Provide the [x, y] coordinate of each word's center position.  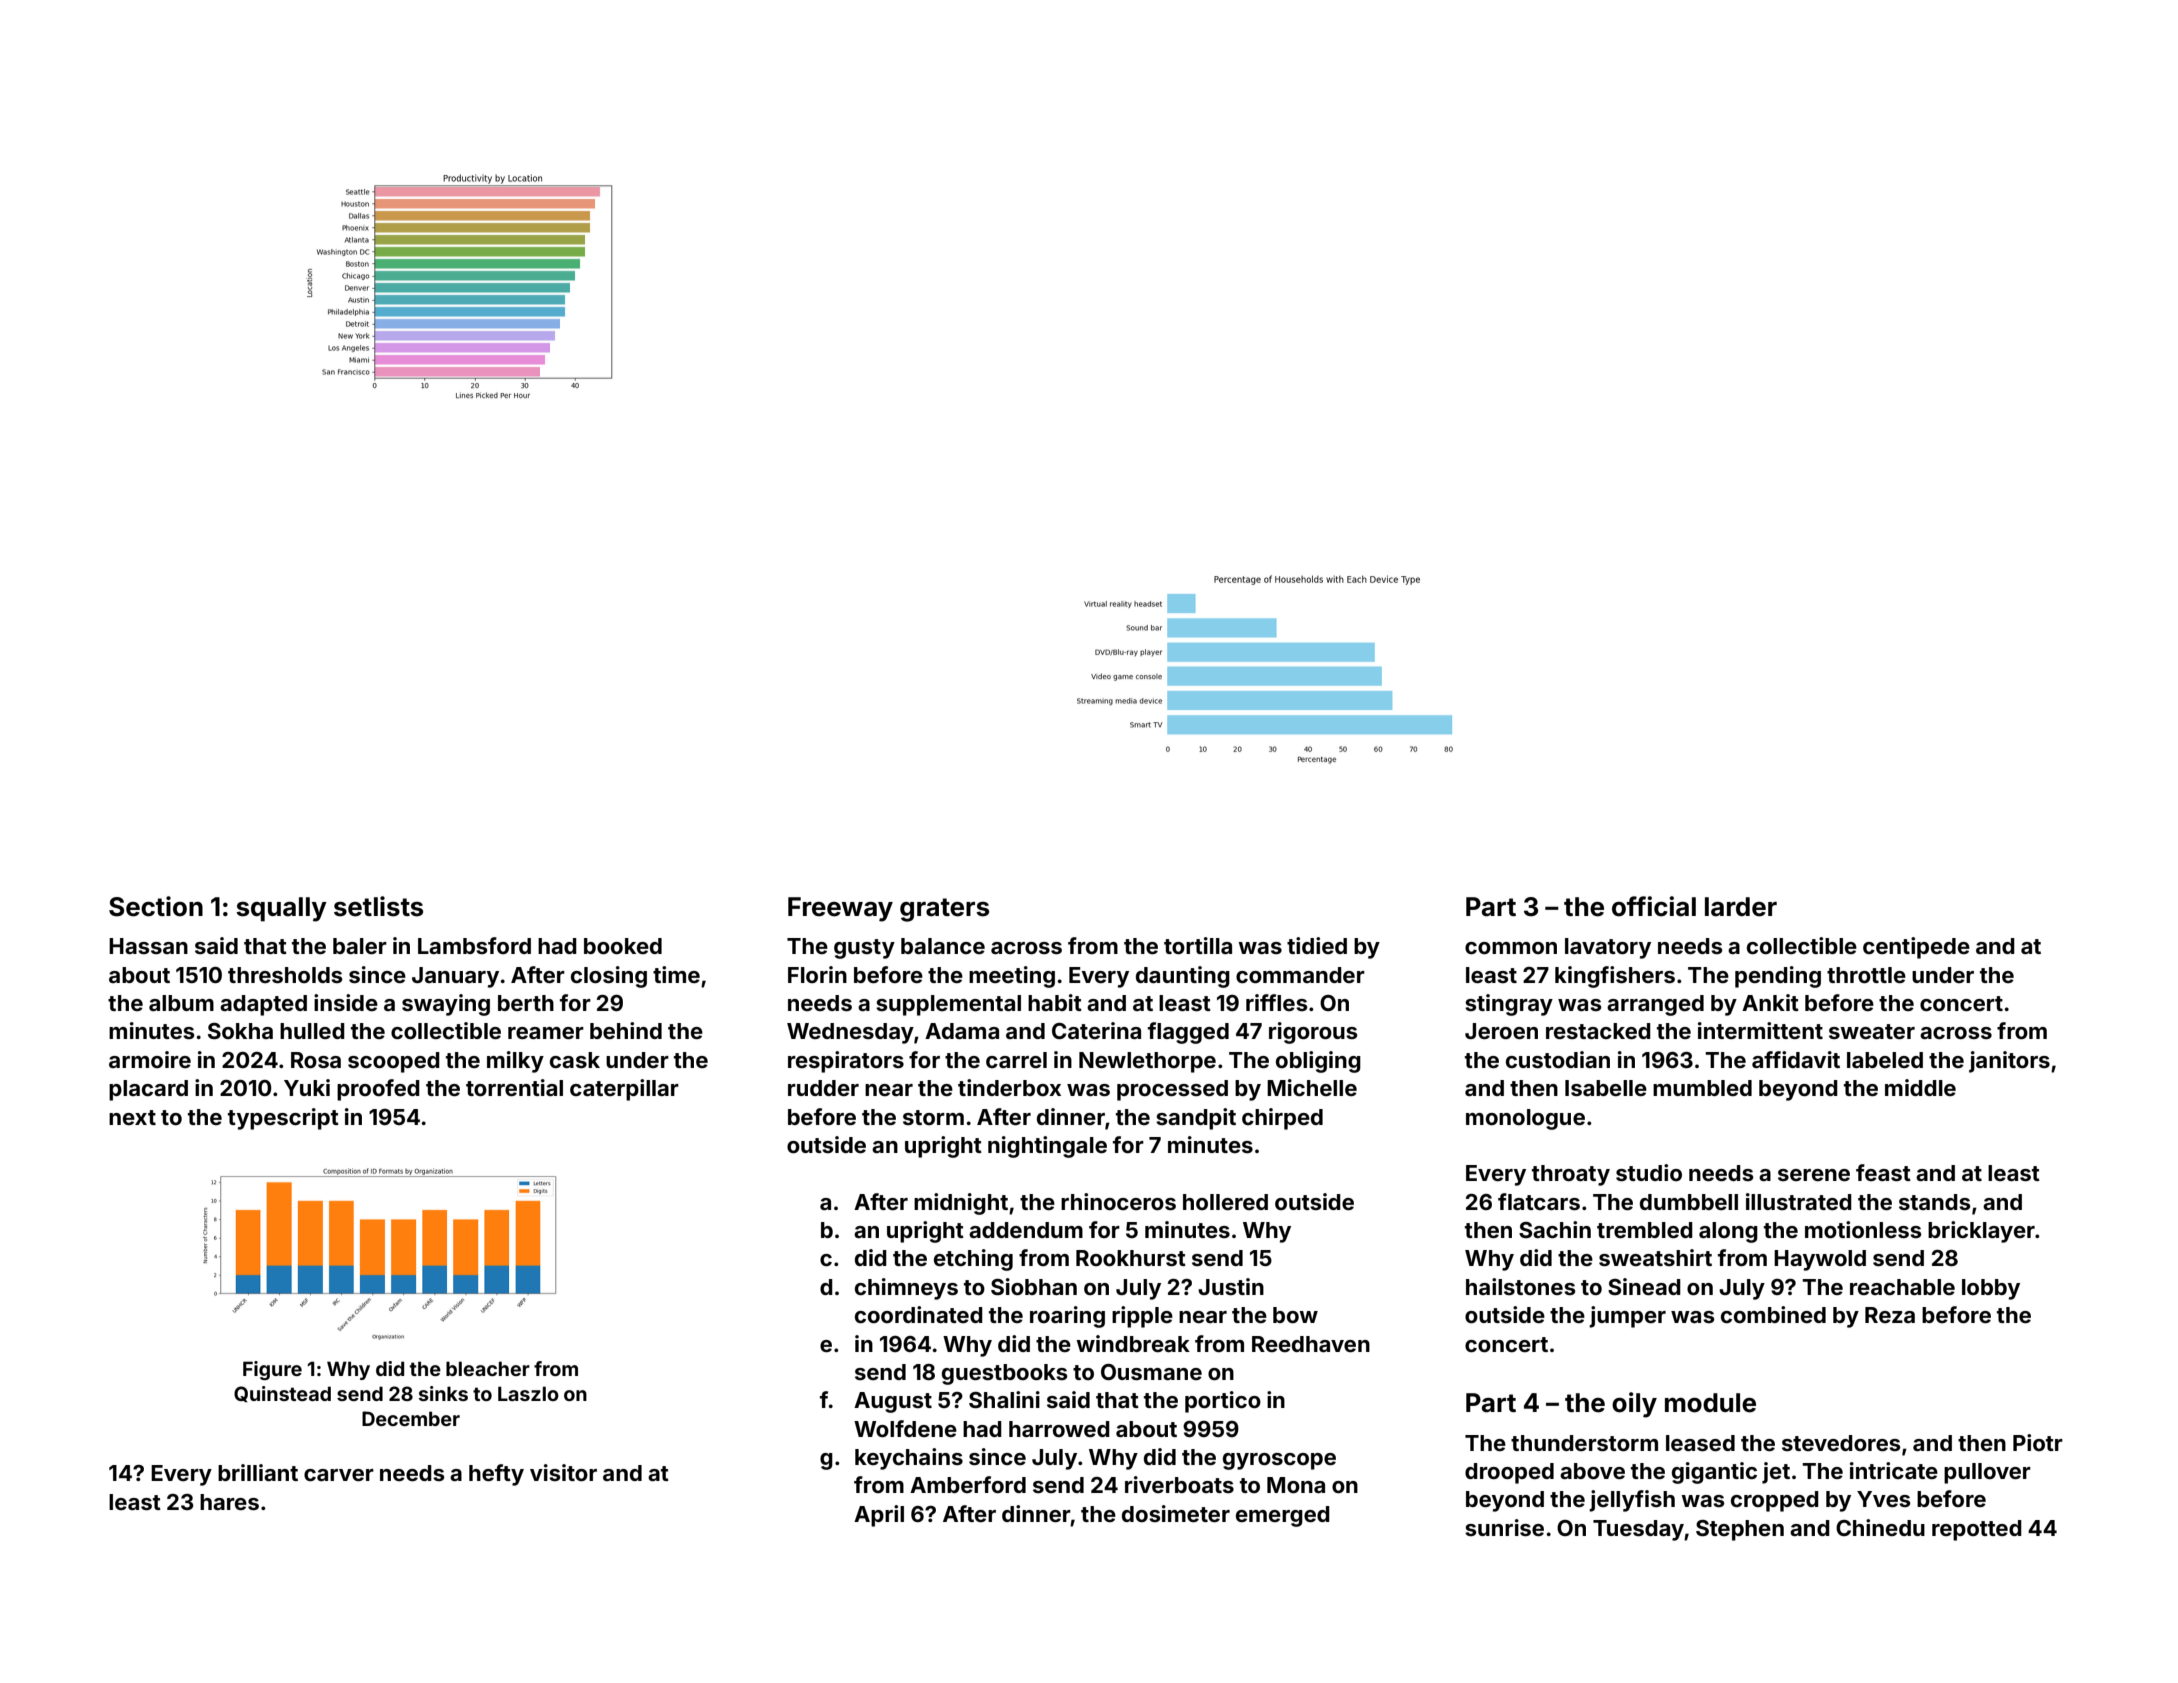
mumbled [1702, 1088]
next [132, 1117]
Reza [1890, 1315]
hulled [312, 1031]
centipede [1916, 948]
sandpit [1196, 1119]
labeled [1885, 1060]
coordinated [919, 1314]
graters [944, 910]
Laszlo [528, 1393]
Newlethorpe [1147, 1062]
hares [229, 1502]
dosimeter [1176, 1513]
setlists [378, 906]
